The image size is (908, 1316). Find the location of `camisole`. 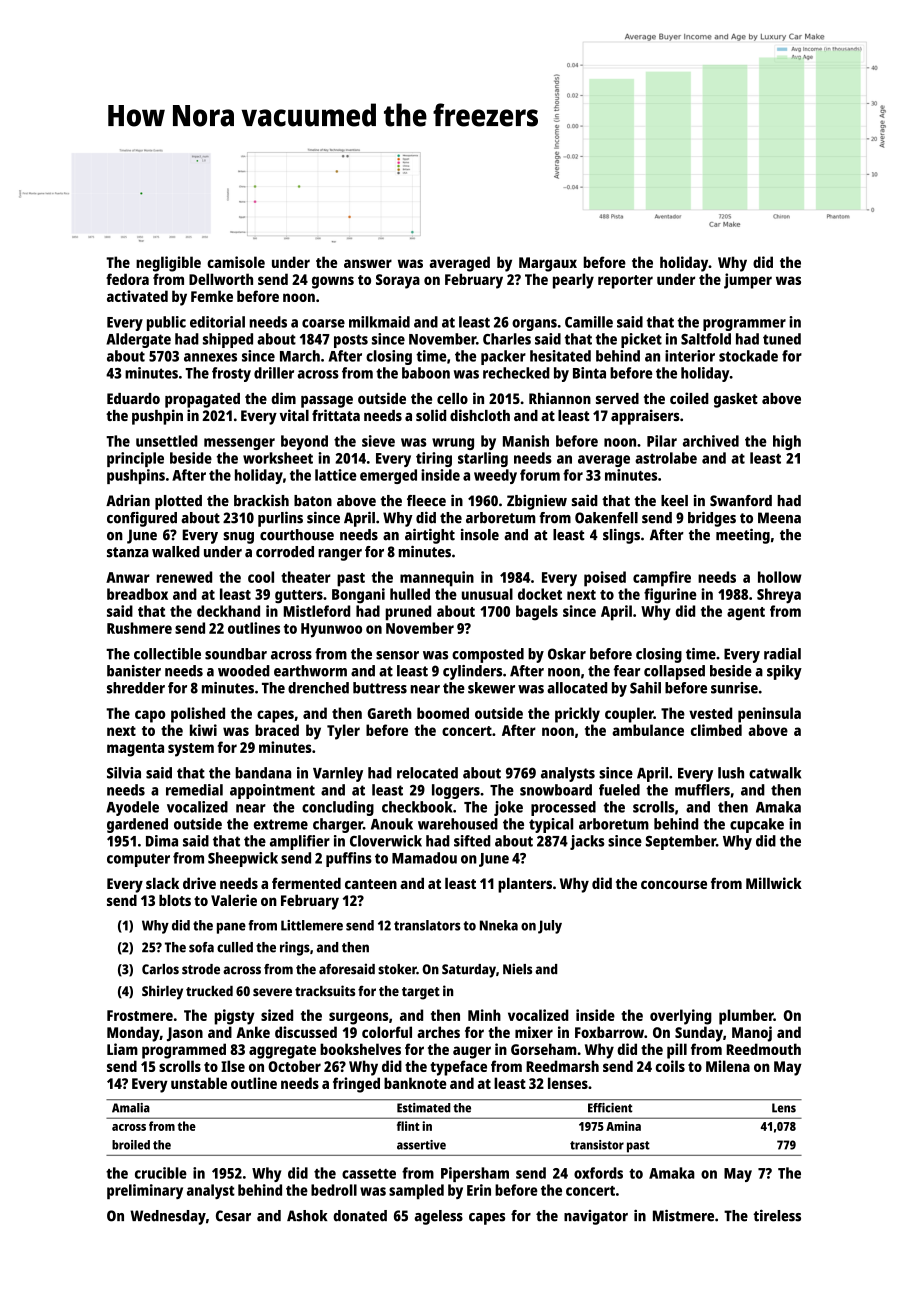

camisole is located at coordinates (236, 262).
